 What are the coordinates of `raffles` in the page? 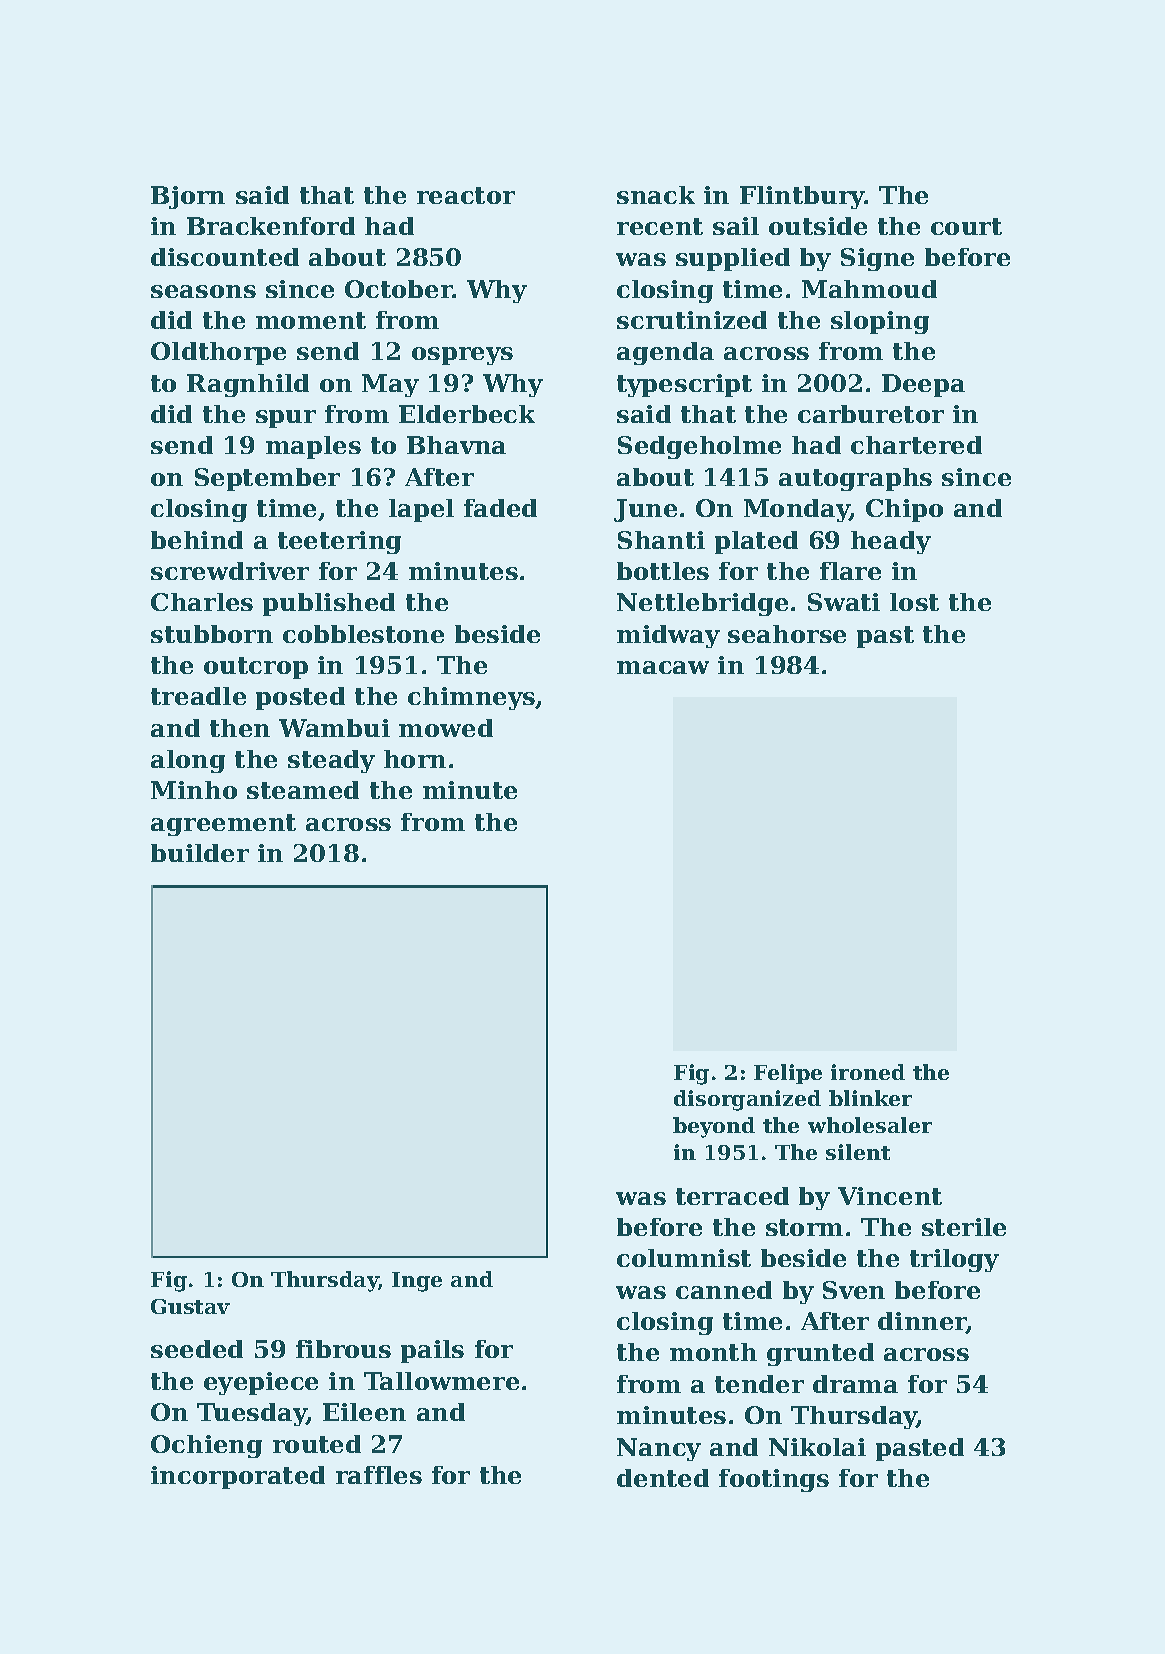 It's located at (379, 1475).
